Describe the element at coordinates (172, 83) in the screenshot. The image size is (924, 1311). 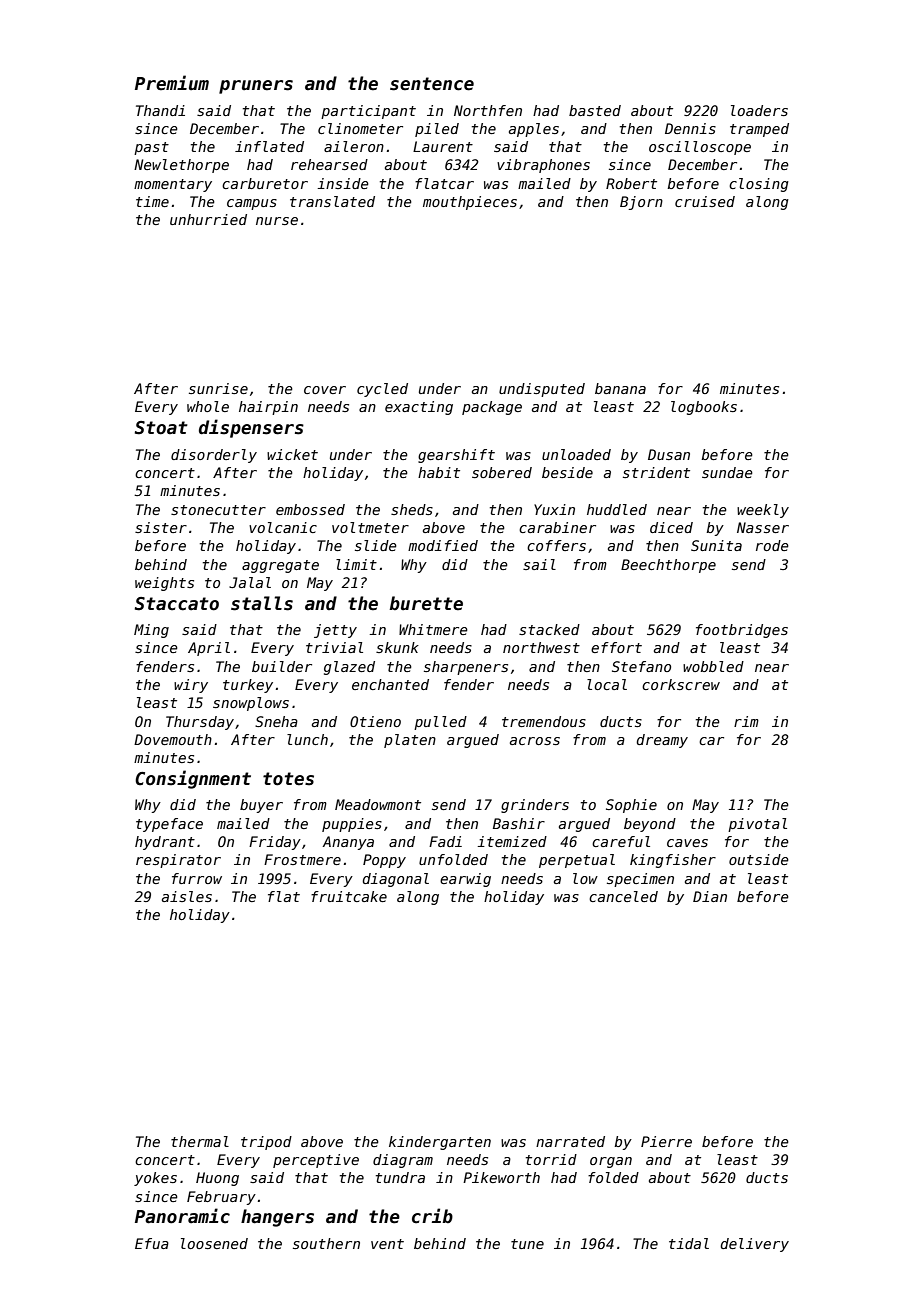
I see `Premium` at that location.
